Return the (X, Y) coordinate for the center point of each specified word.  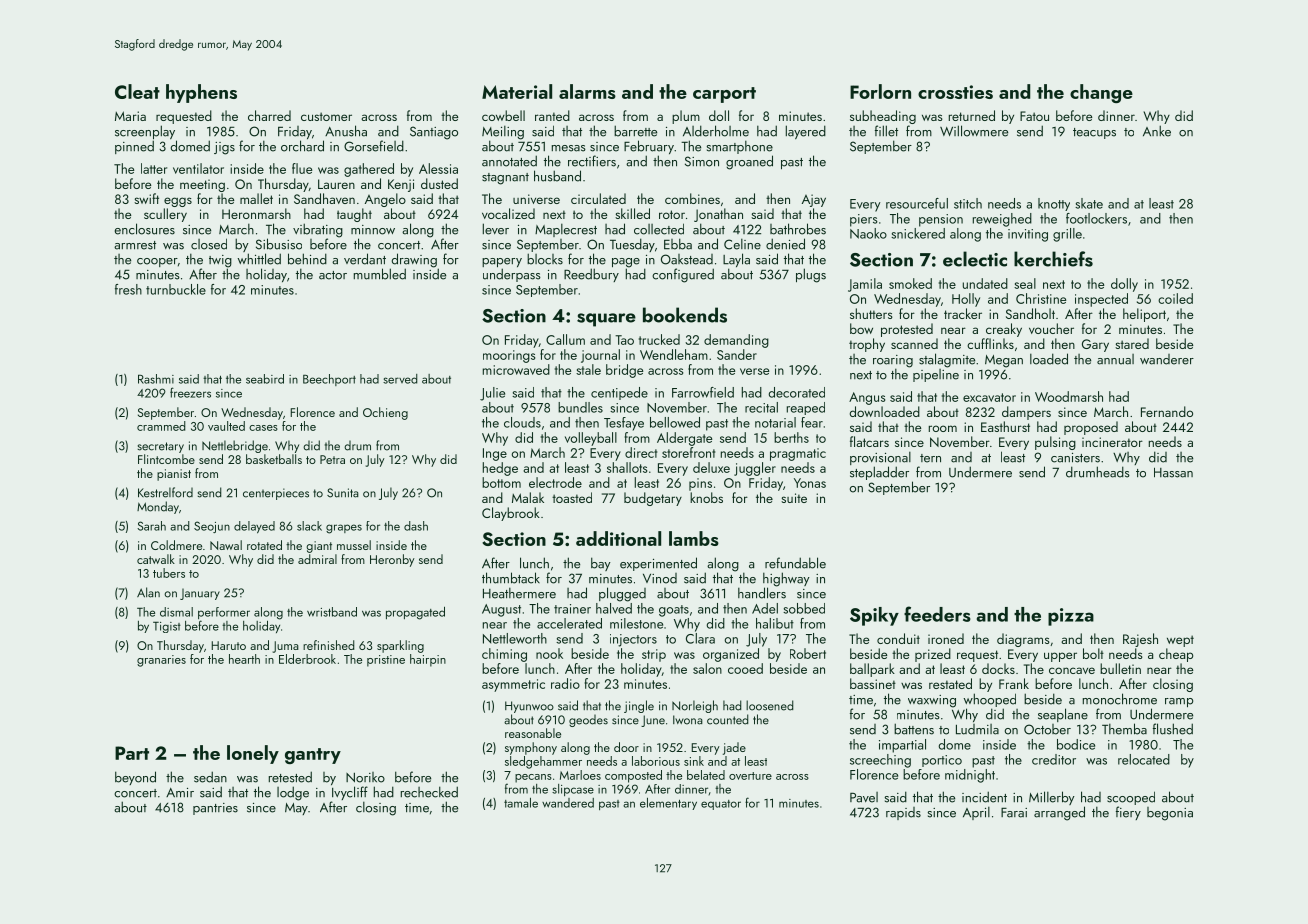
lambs (694, 538)
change (1101, 93)
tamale (521, 803)
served (400, 379)
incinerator (1112, 442)
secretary (161, 447)
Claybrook (511, 514)
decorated (796, 392)
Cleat (137, 91)
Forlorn (880, 91)
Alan (148, 592)
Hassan (1173, 472)
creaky (1004, 330)
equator (721, 805)
